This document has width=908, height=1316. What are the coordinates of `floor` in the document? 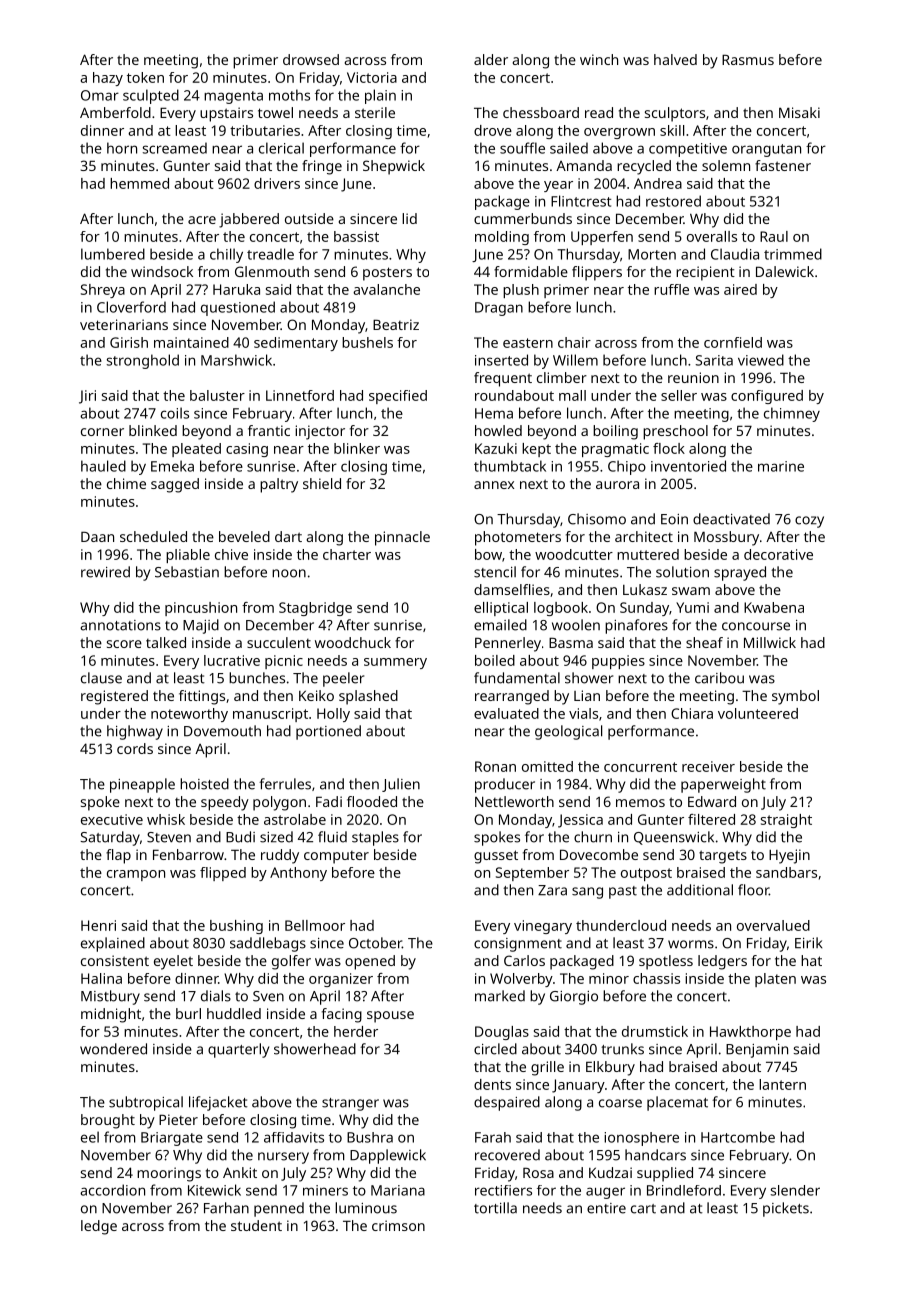 It's located at (753, 890).
